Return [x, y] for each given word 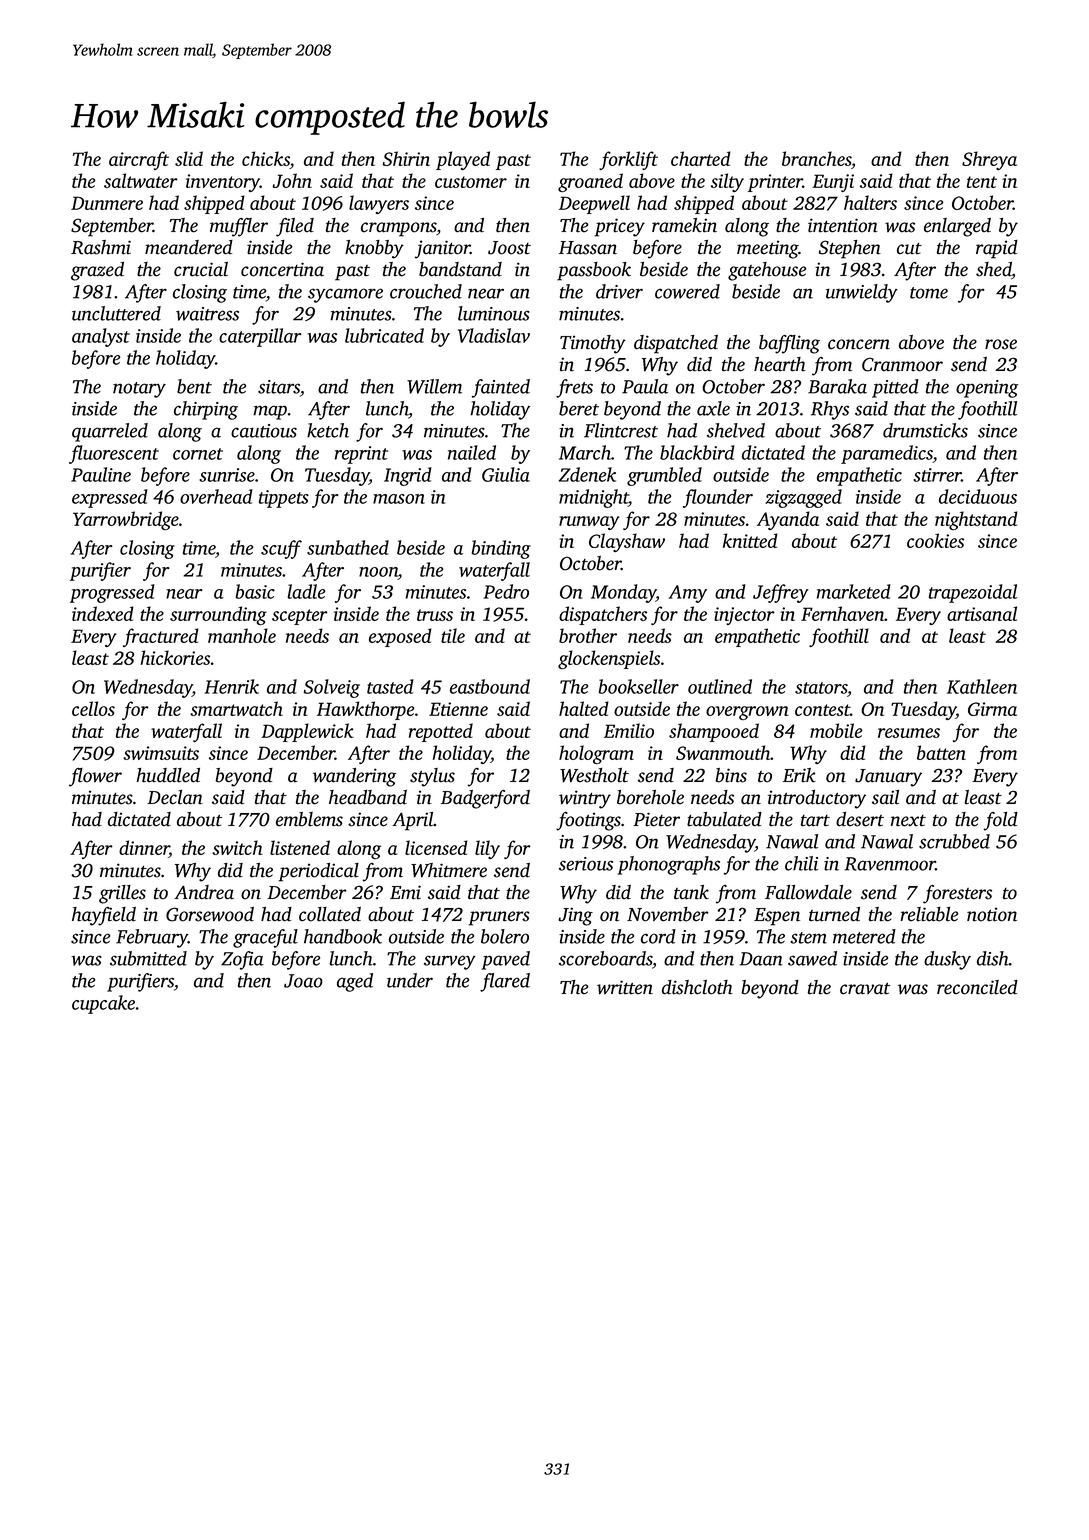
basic [255, 591]
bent [194, 386]
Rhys [830, 410]
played [463, 160]
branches [816, 158]
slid [189, 158]
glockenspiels [609, 659]
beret [579, 408]
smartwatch [236, 708]
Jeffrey [781, 593]
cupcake [103, 1004]
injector [744, 616]
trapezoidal [973, 593]
